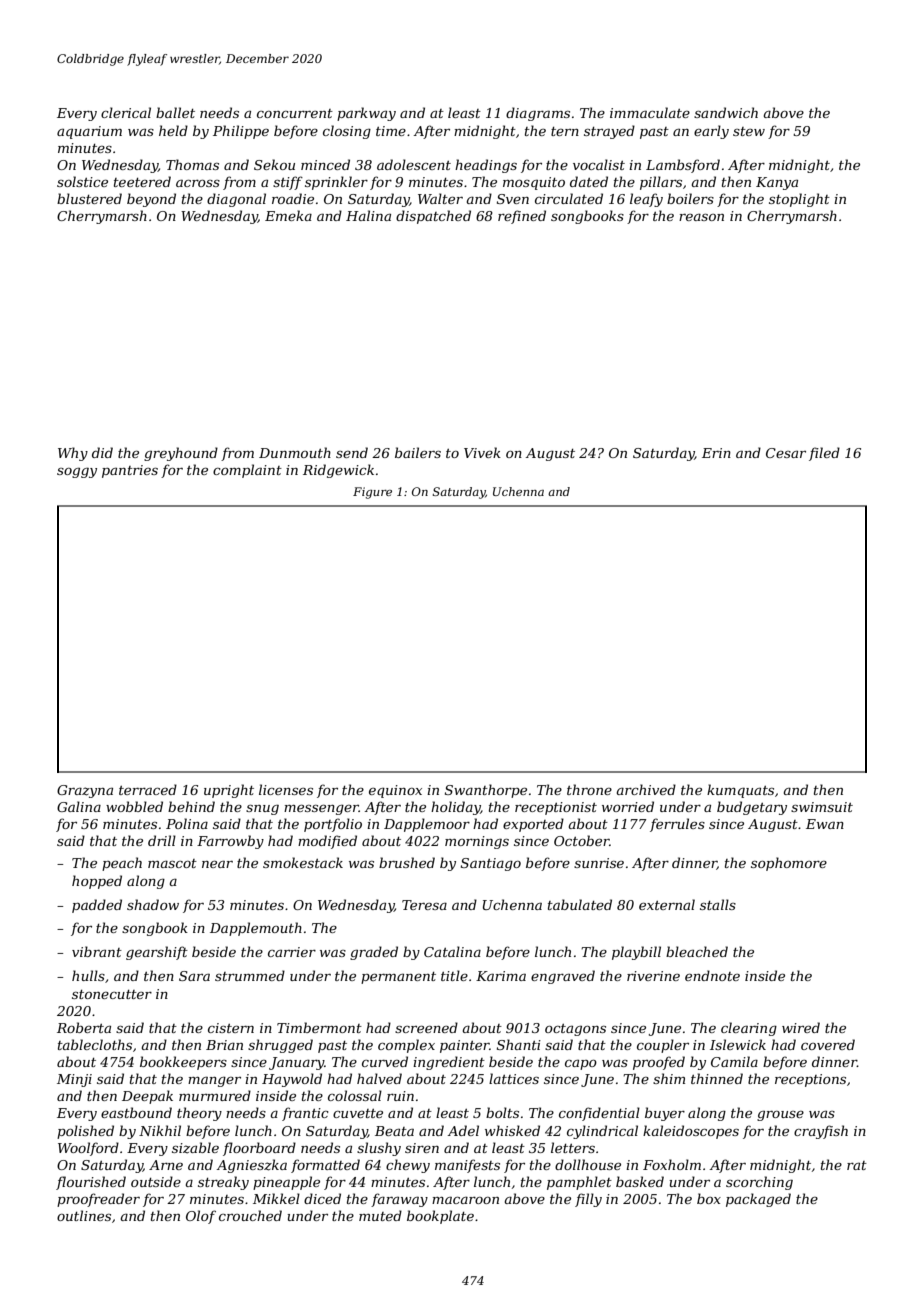 The image size is (924, 1308). What do you see at coordinates (824, 454) in the screenshot?
I see `filed` at bounding box center [824, 454].
